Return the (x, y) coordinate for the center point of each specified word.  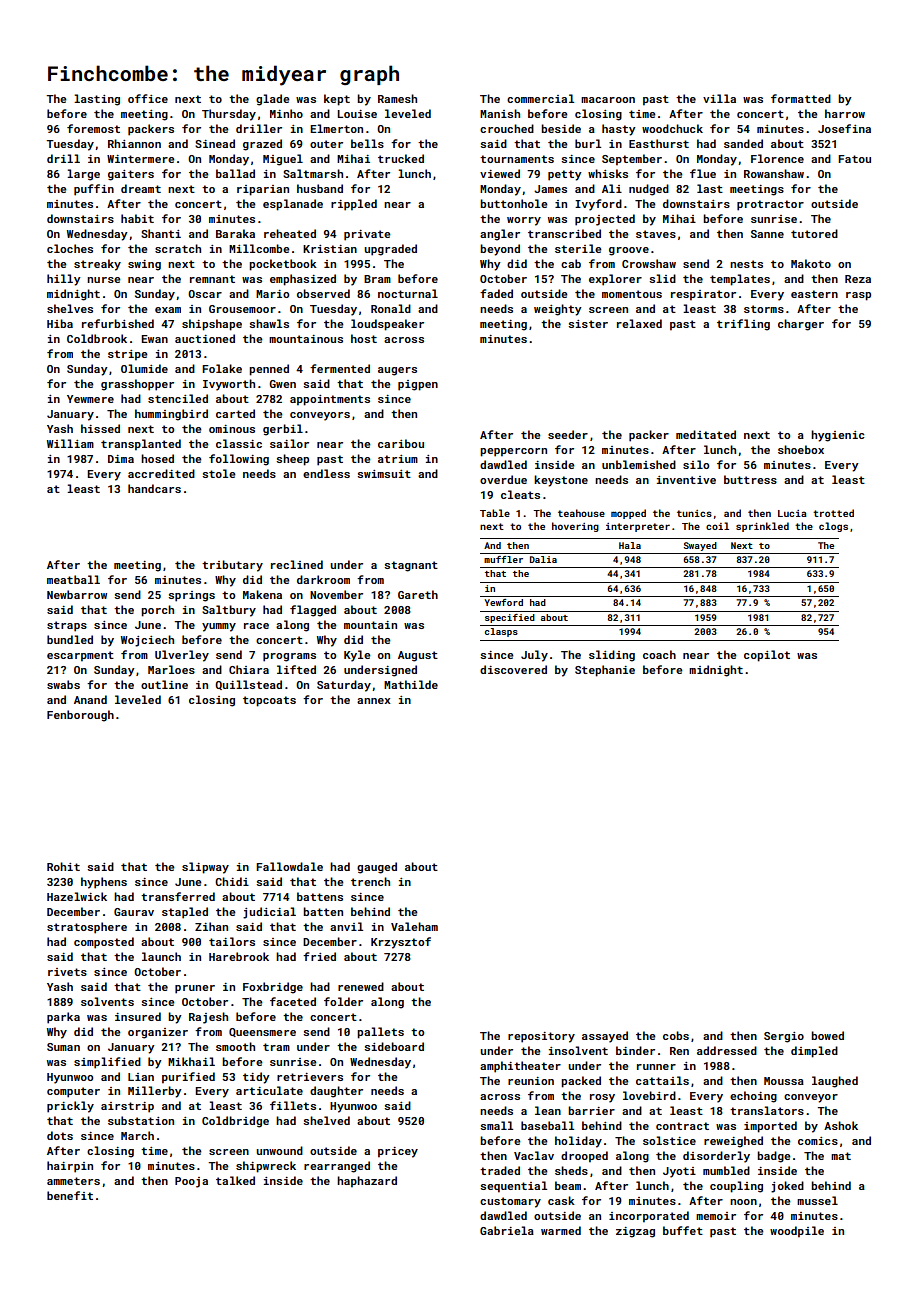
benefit (70, 1195)
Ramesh (397, 98)
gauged (377, 868)
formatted (801, 98)
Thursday (229, 115)
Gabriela (507, 1230)
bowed (827, 1035)
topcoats (269, 701)
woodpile (797, 1232)
